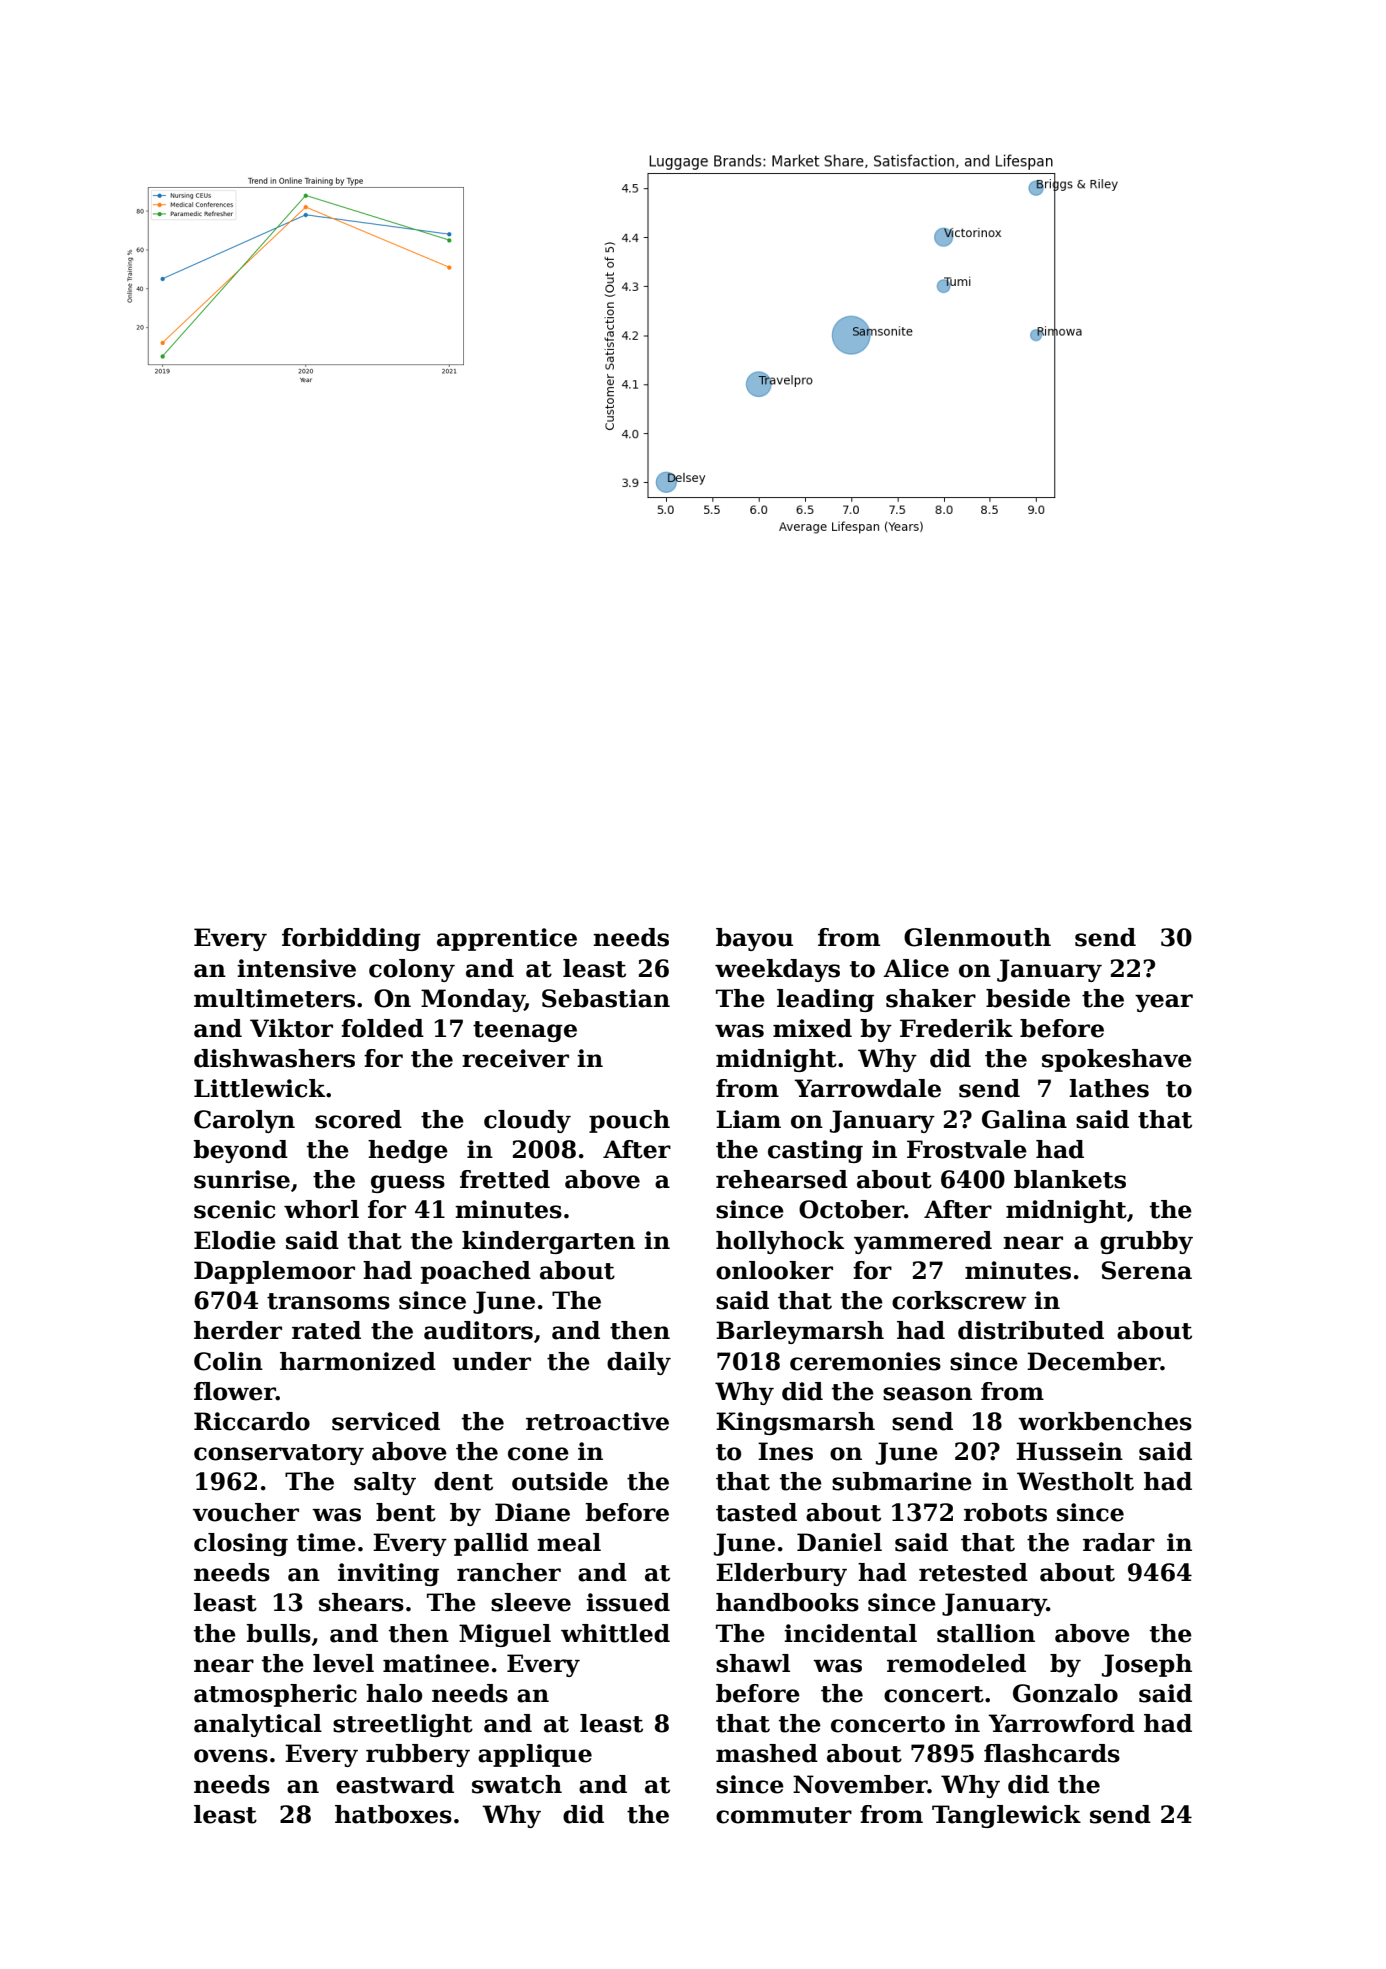 The width and height of the page is (1386, 1969). I want to click on Barleymarsh, so click(800, 1332).
